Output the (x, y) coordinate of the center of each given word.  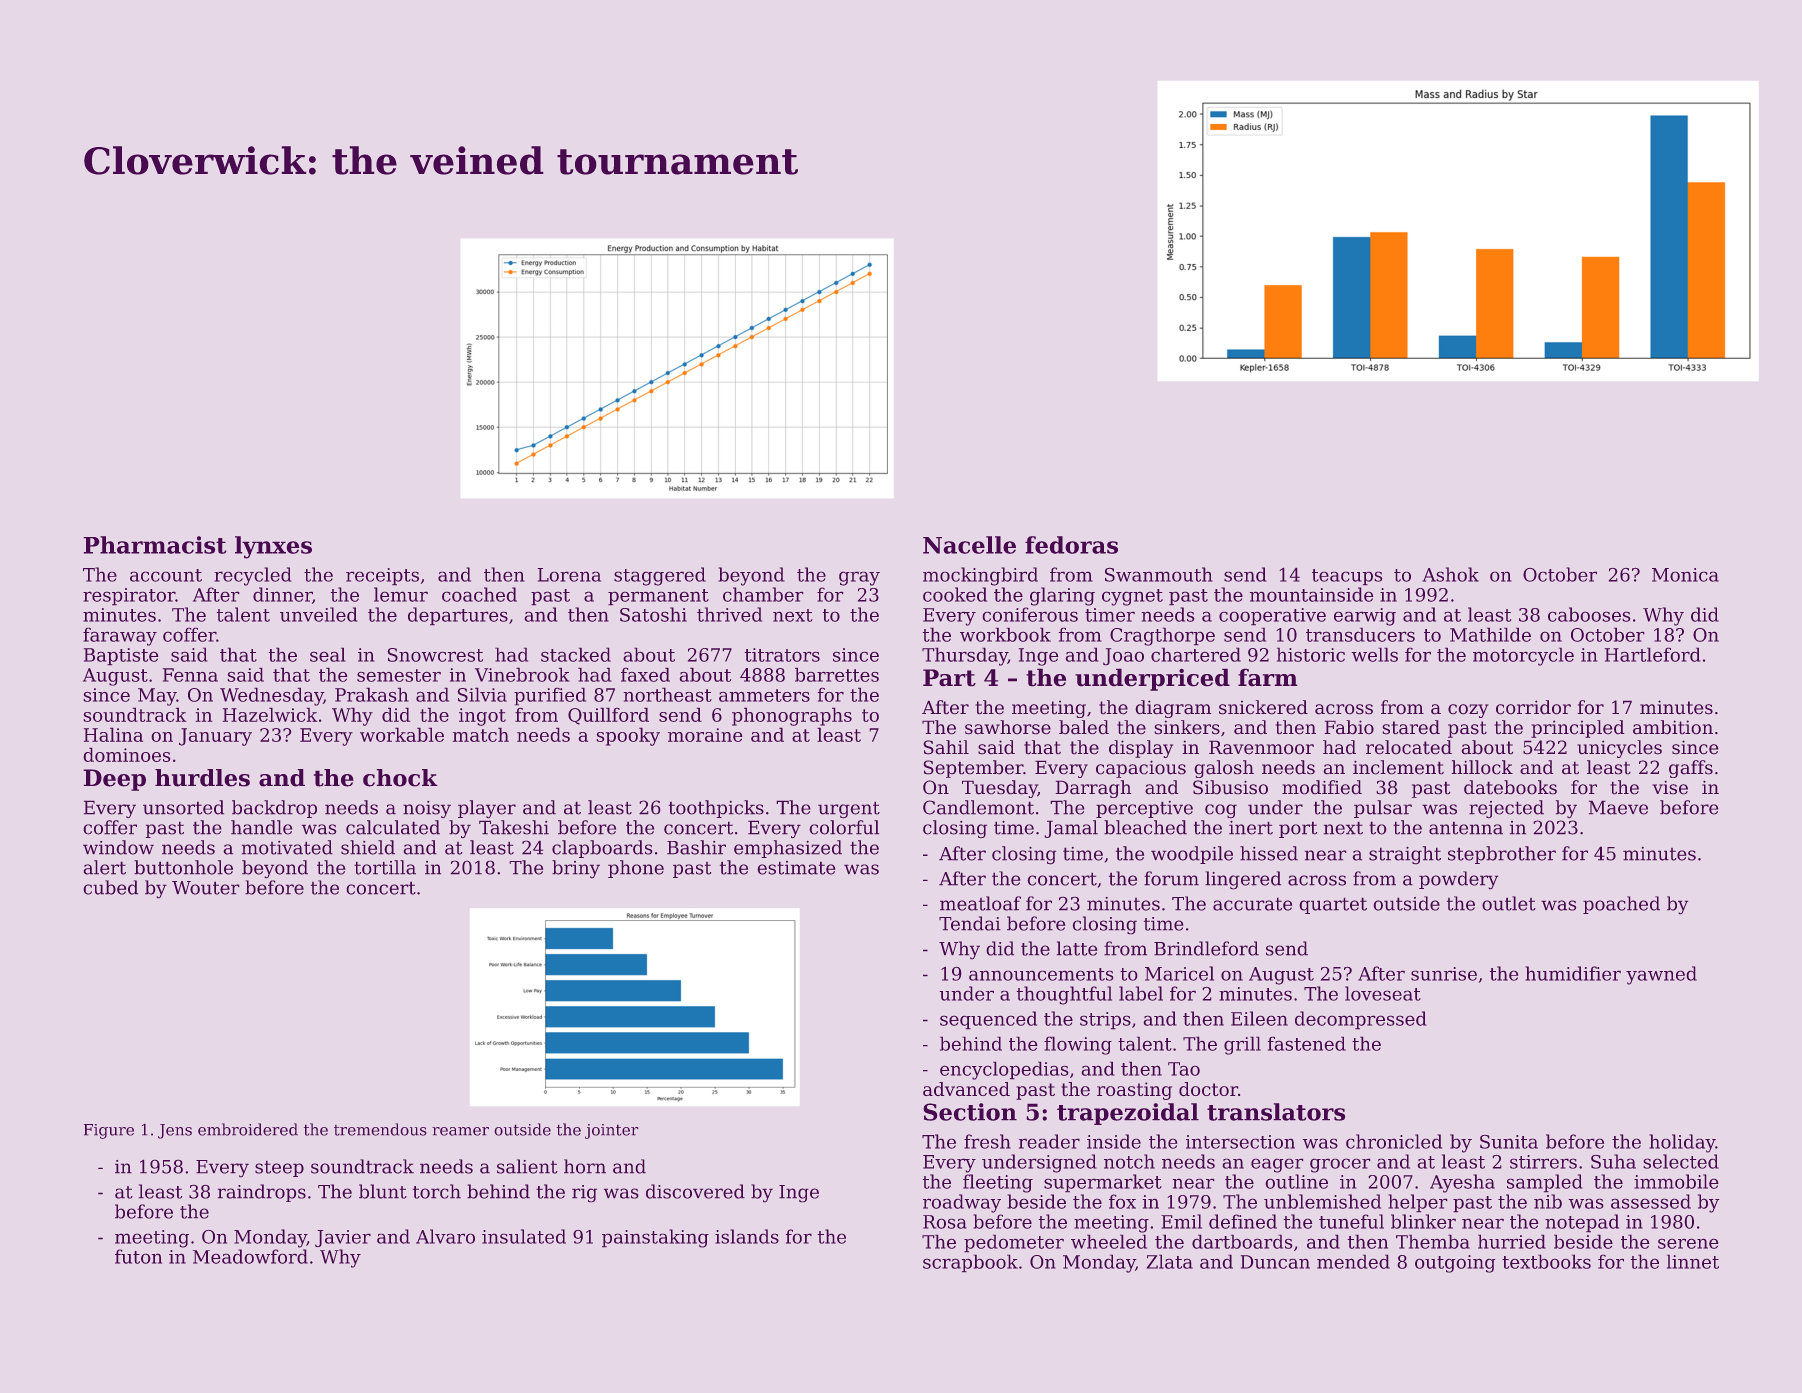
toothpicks (716, 809)
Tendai (970, 923)
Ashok (1451, 574)
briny (576, 869)
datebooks (1510, 787)
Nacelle (969, 545)
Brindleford (1206, 948)
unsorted (183, 807)
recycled (252, 576)
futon (138, 1256)
